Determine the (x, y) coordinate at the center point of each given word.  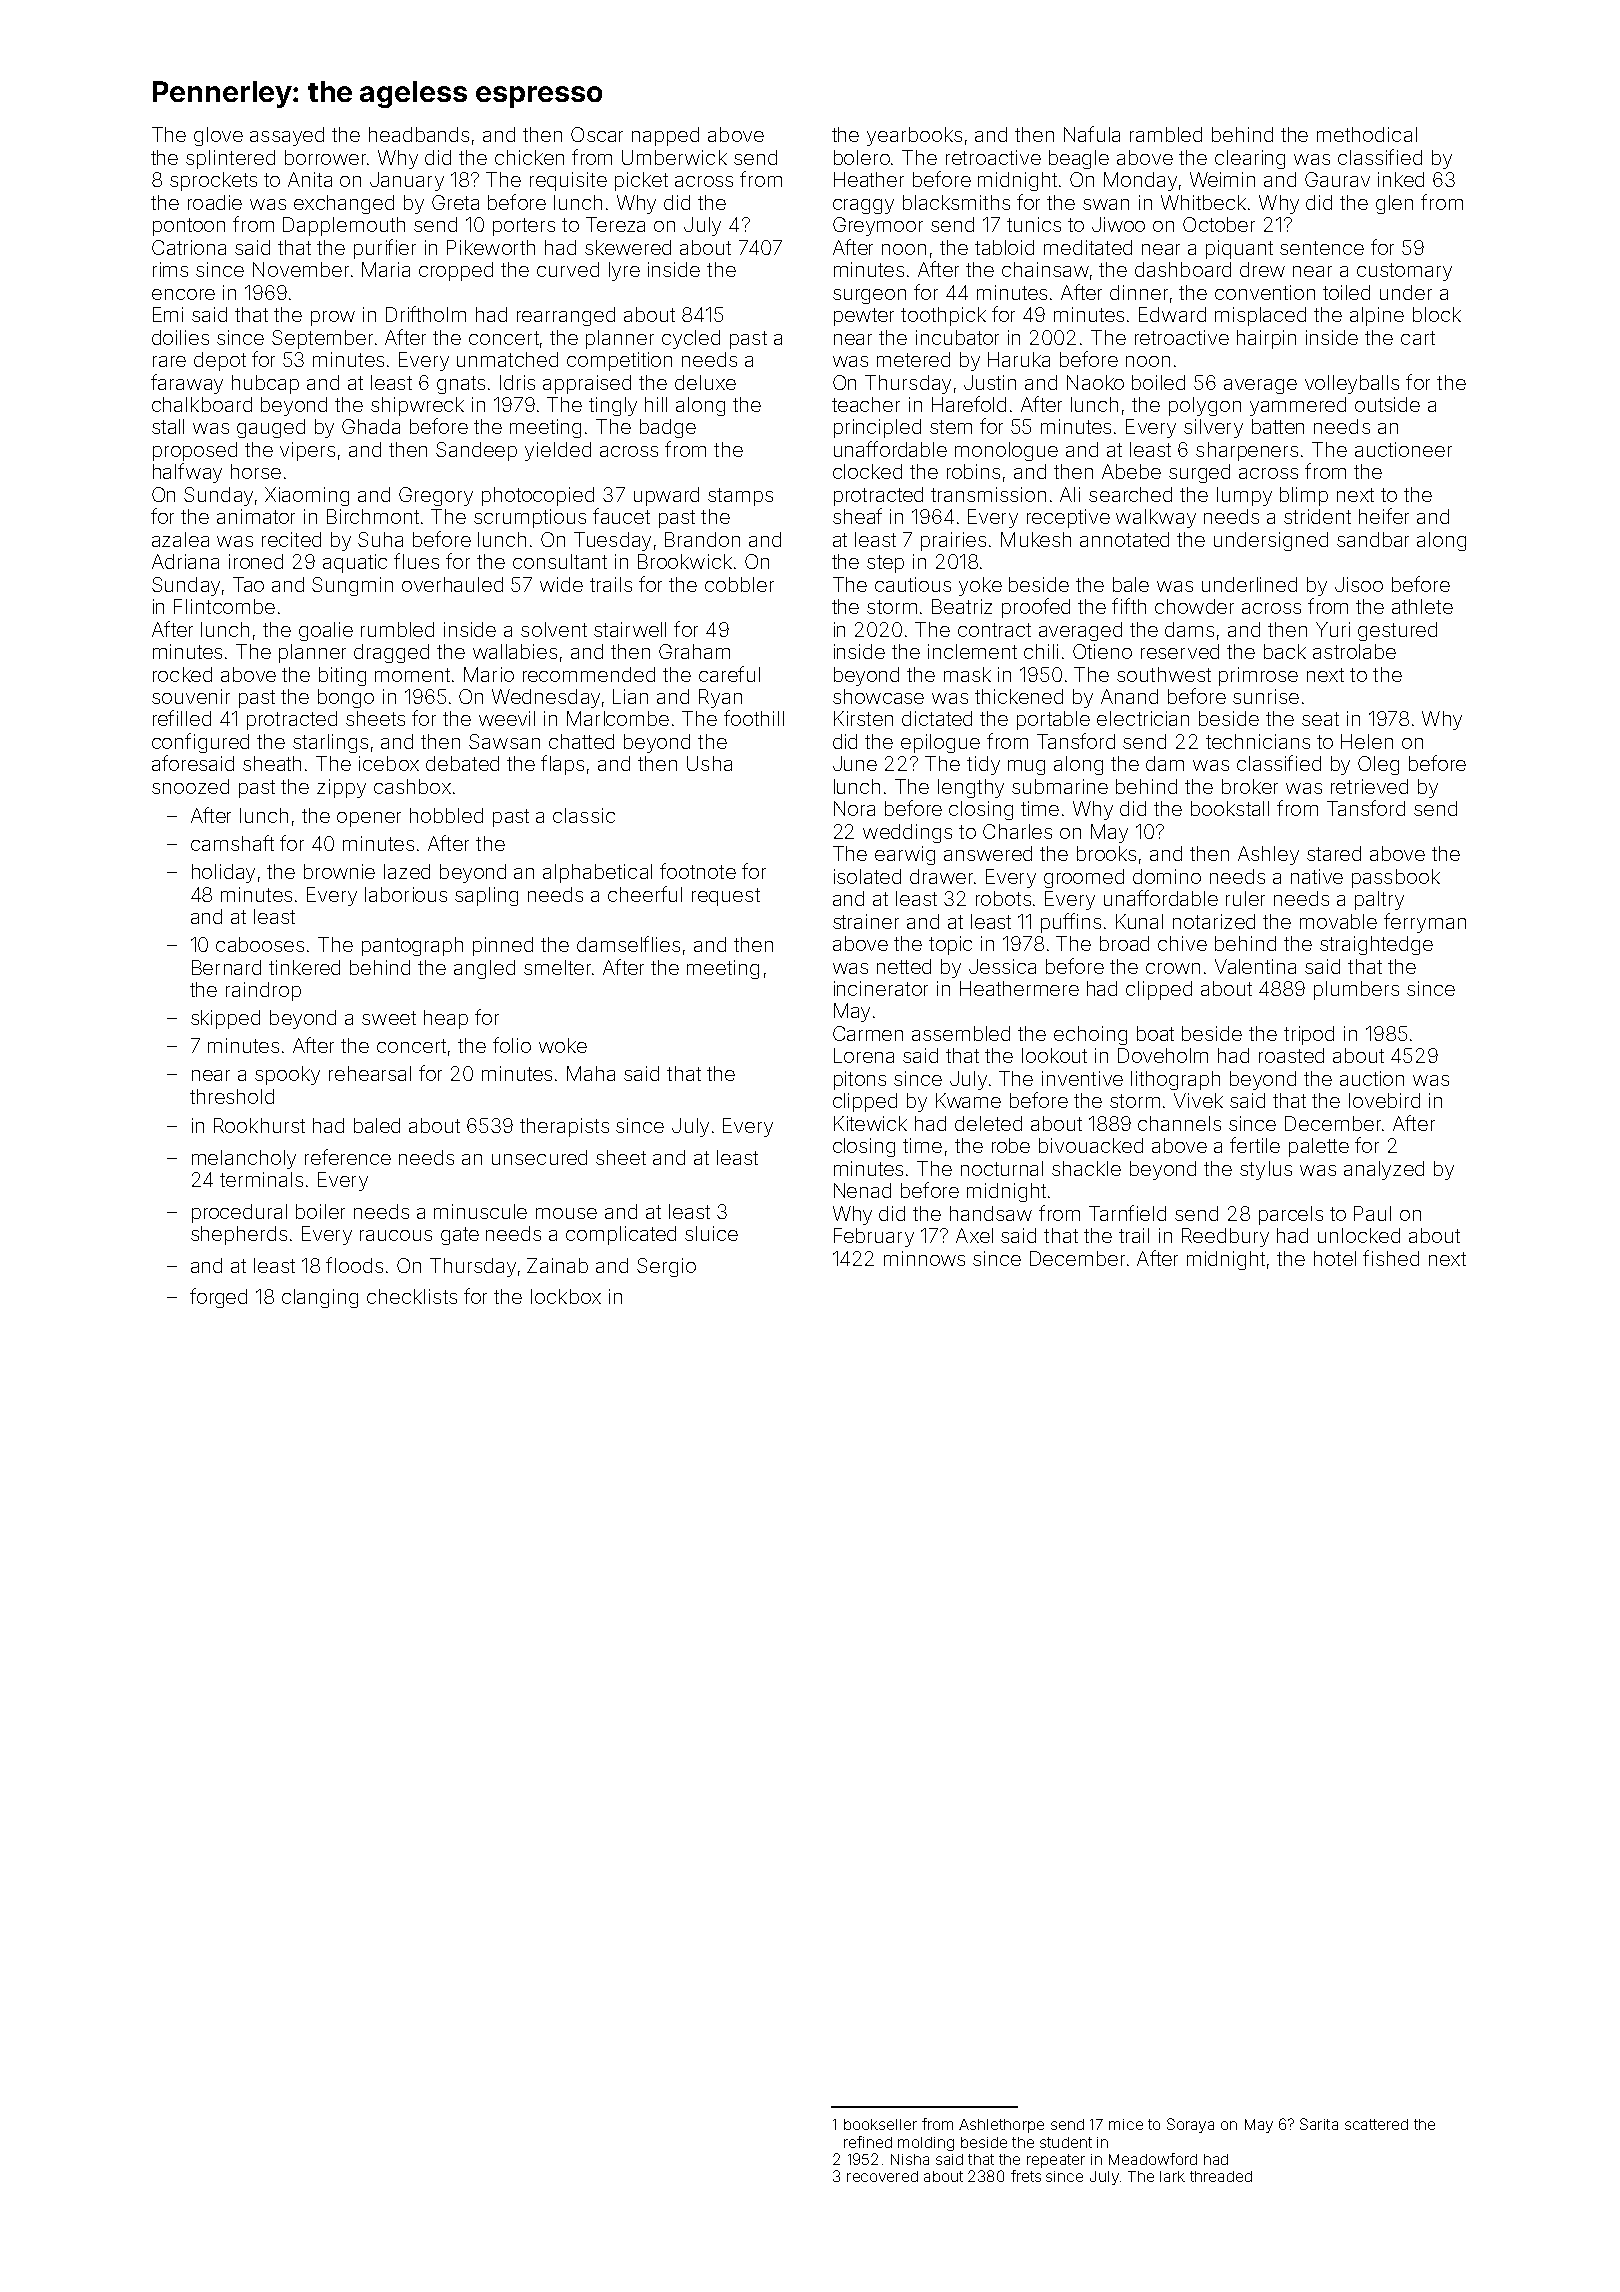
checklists (412, 1296)
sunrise (1266, 696)
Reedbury (1225, 1237)
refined (868, 2142)
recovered (882, 2176)
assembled (961, 1033)
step (885, 564)
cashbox (412, 786)
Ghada (371, 426)
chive (1182, 943)
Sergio (666, 1267)
